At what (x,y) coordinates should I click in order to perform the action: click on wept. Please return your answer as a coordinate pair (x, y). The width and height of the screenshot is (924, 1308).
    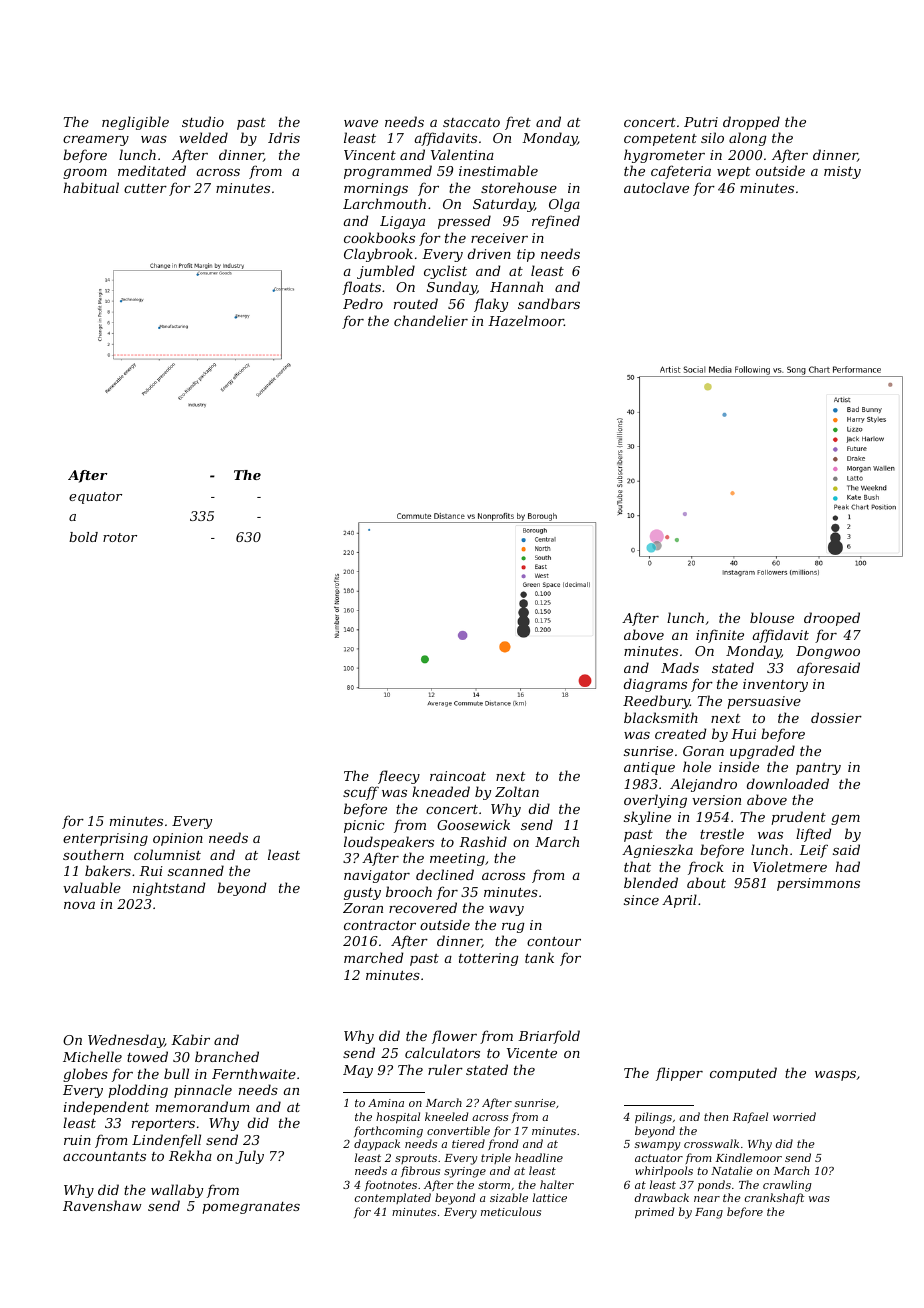
    Looking at the image, I should click on (734, 173).
